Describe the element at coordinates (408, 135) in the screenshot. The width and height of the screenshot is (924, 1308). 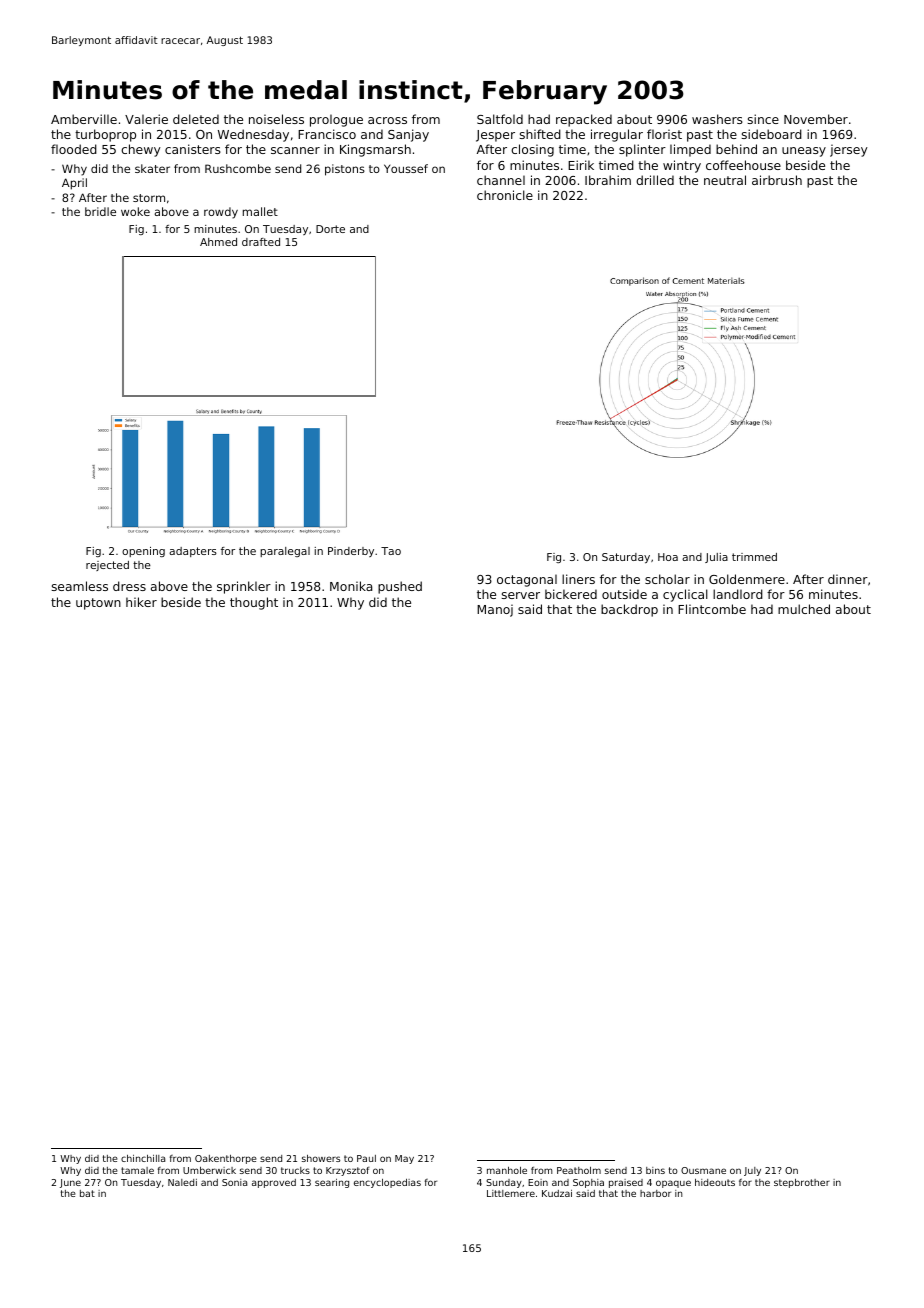
I see `Sanjay` at that location.
